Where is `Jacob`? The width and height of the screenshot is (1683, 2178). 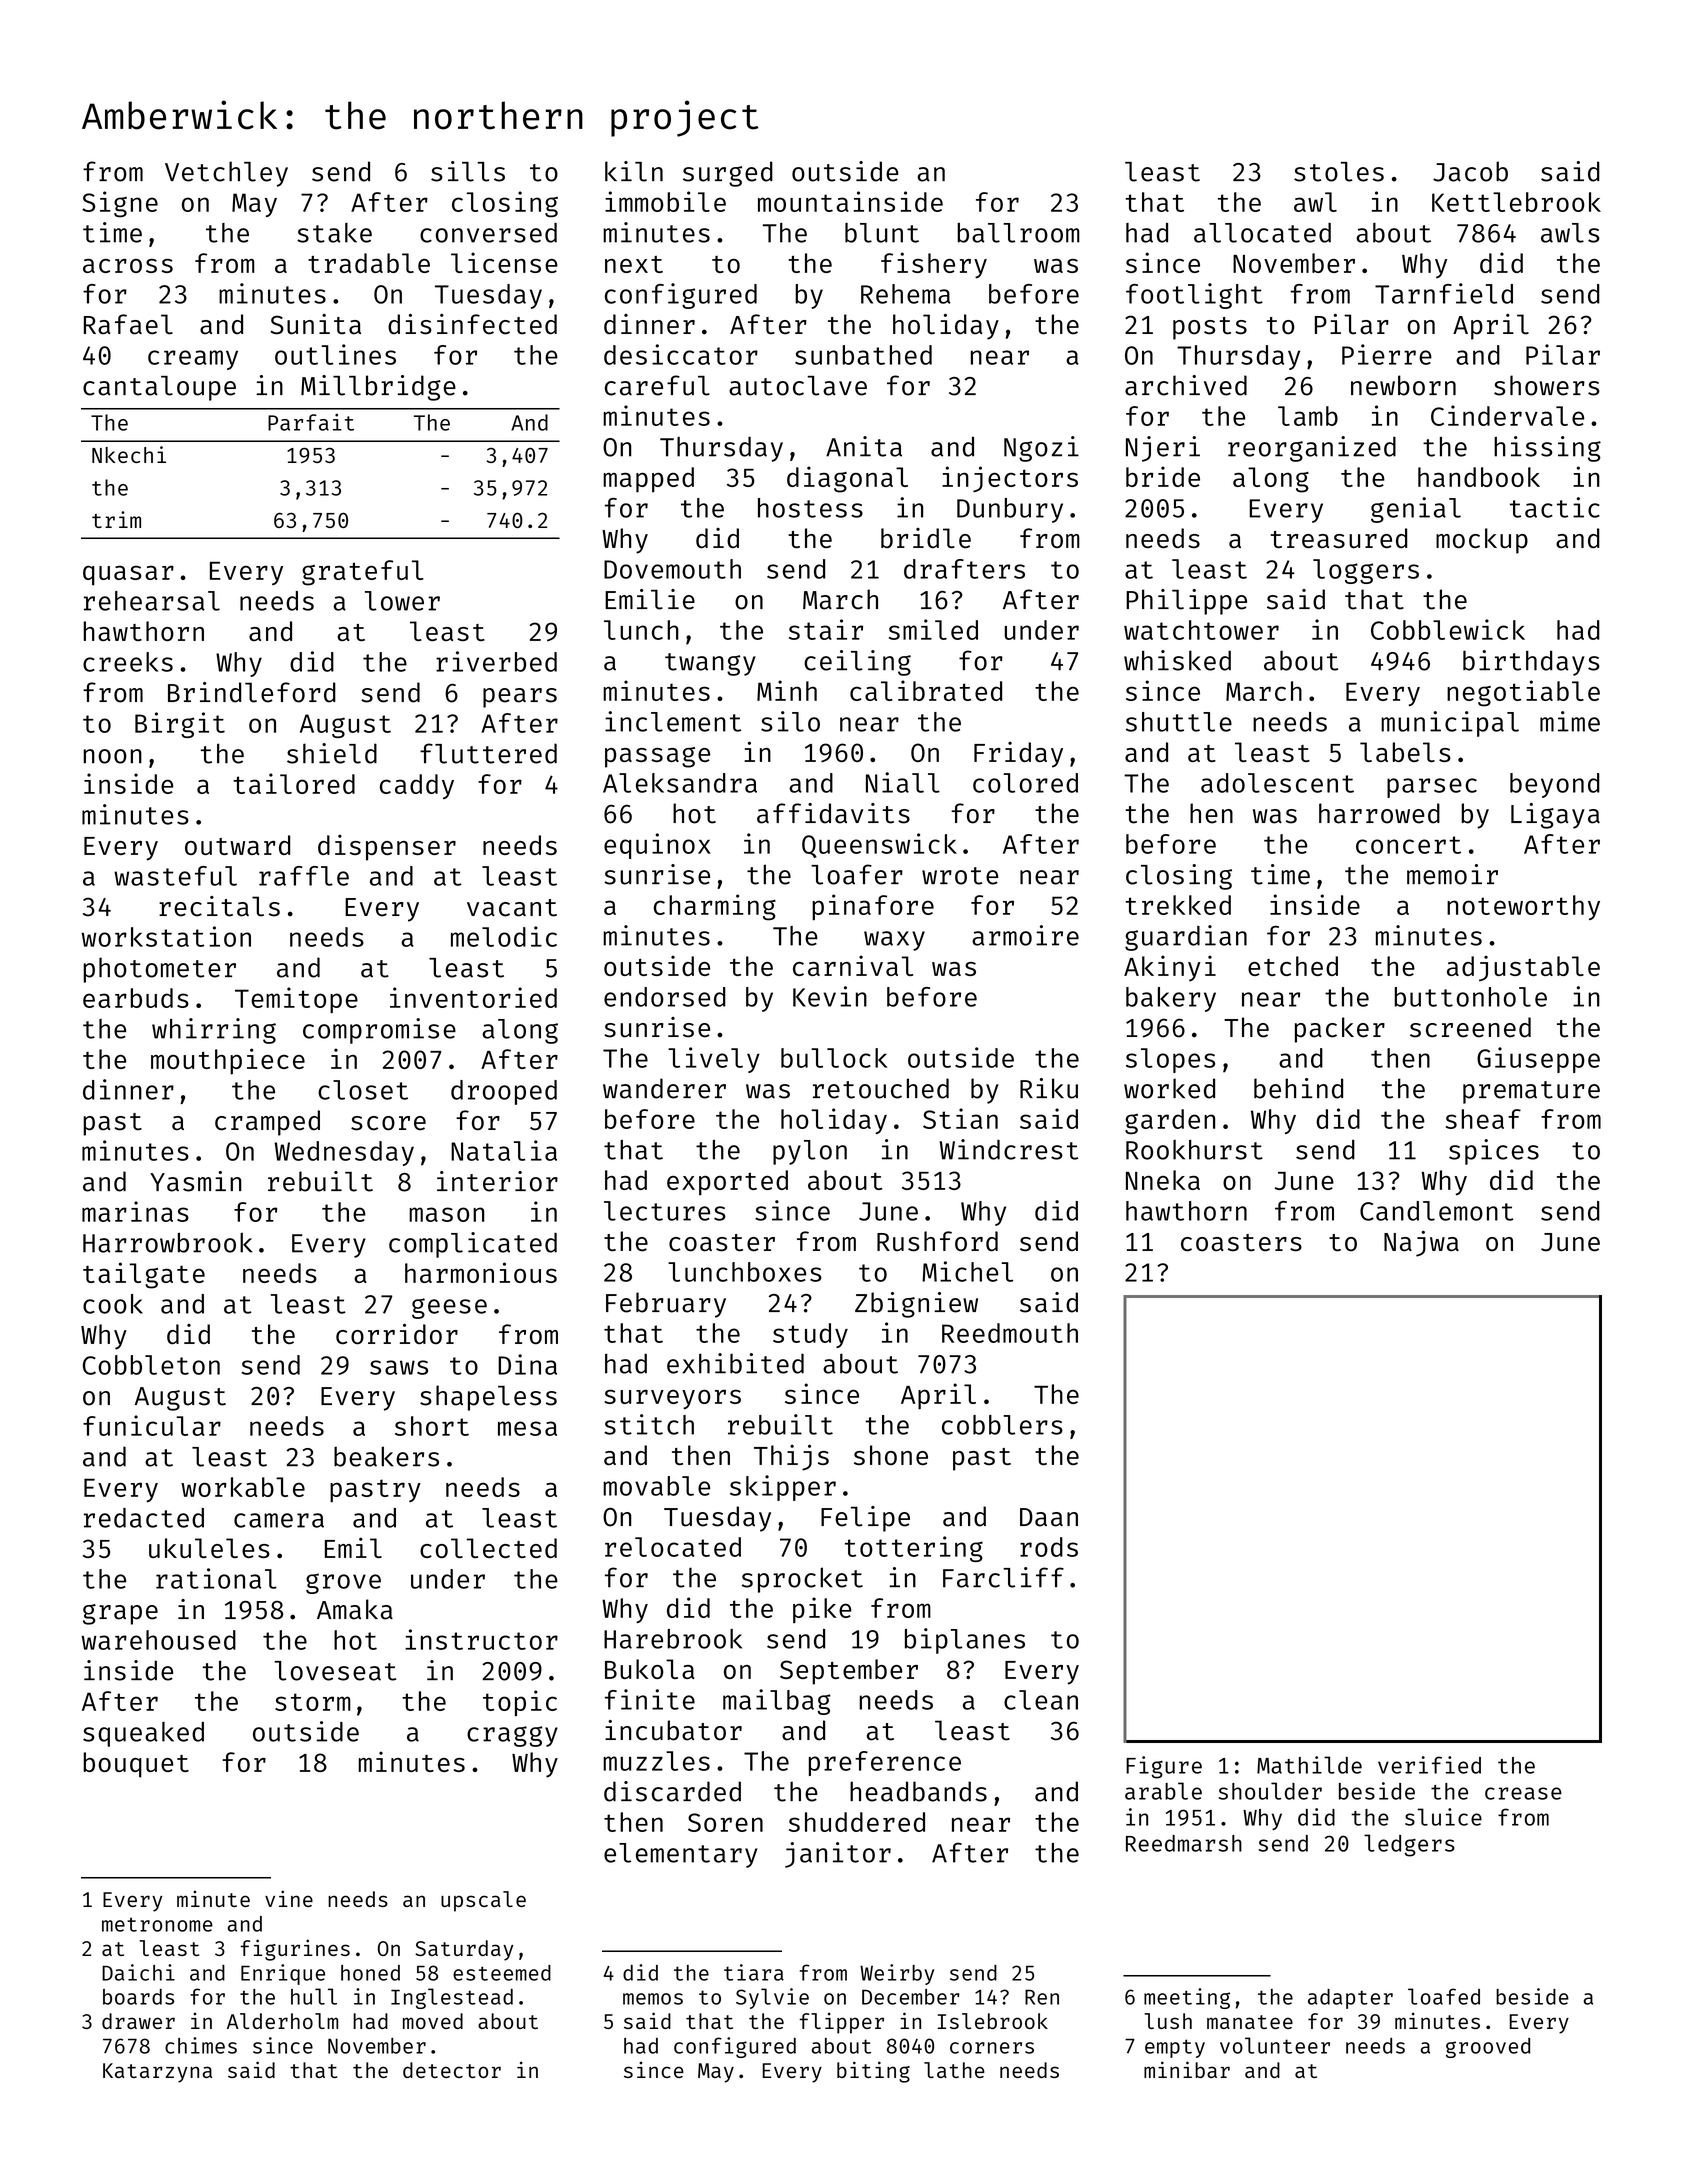
Jacob is located at coordinates (1470, 171).
